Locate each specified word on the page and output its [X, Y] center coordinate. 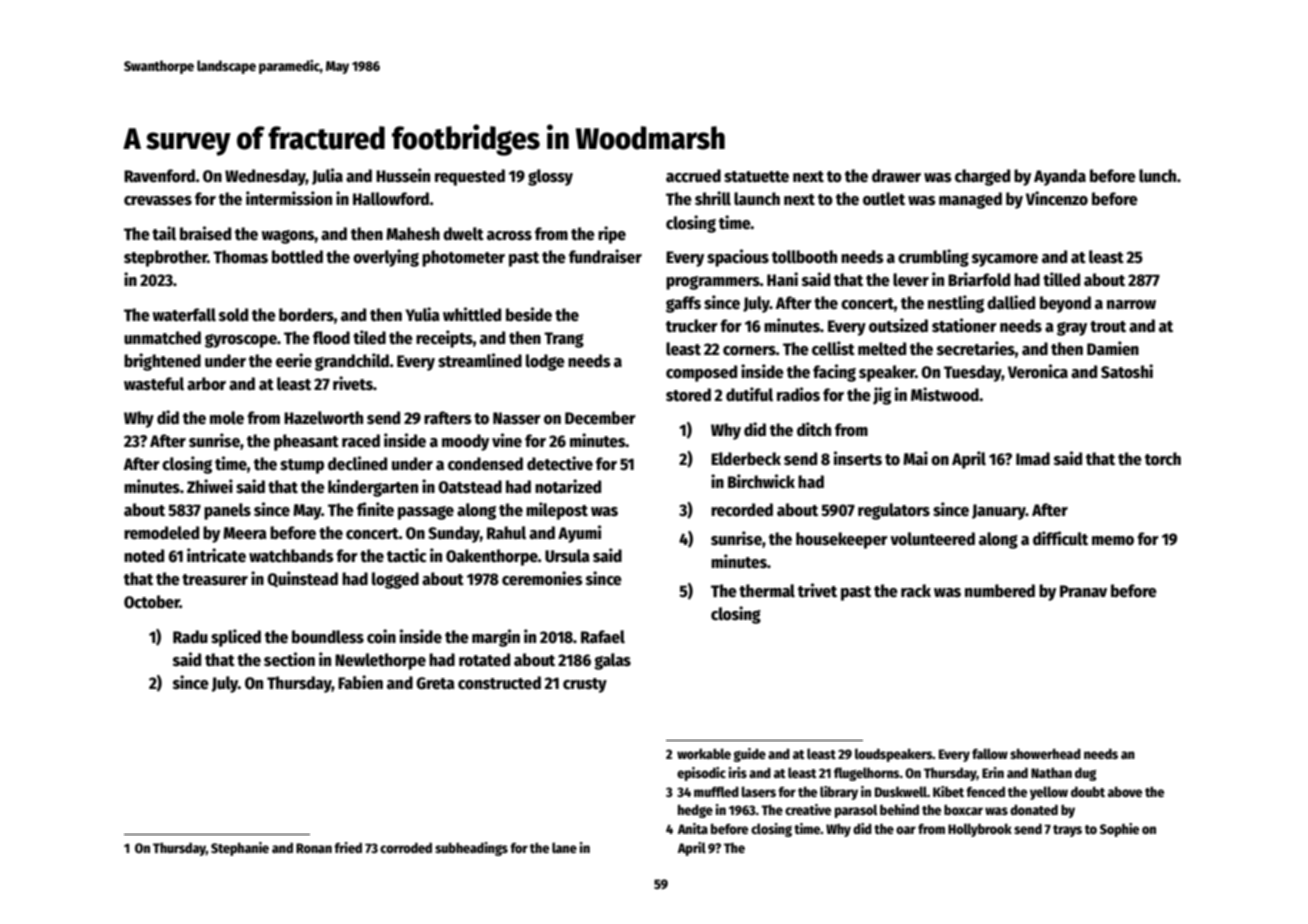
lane [564, 847]
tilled [1061, 279]
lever [911, 280]
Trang [564, 340]
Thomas [240, 257]
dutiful [749, 394]
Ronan [314, 848]
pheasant [306, 442]
